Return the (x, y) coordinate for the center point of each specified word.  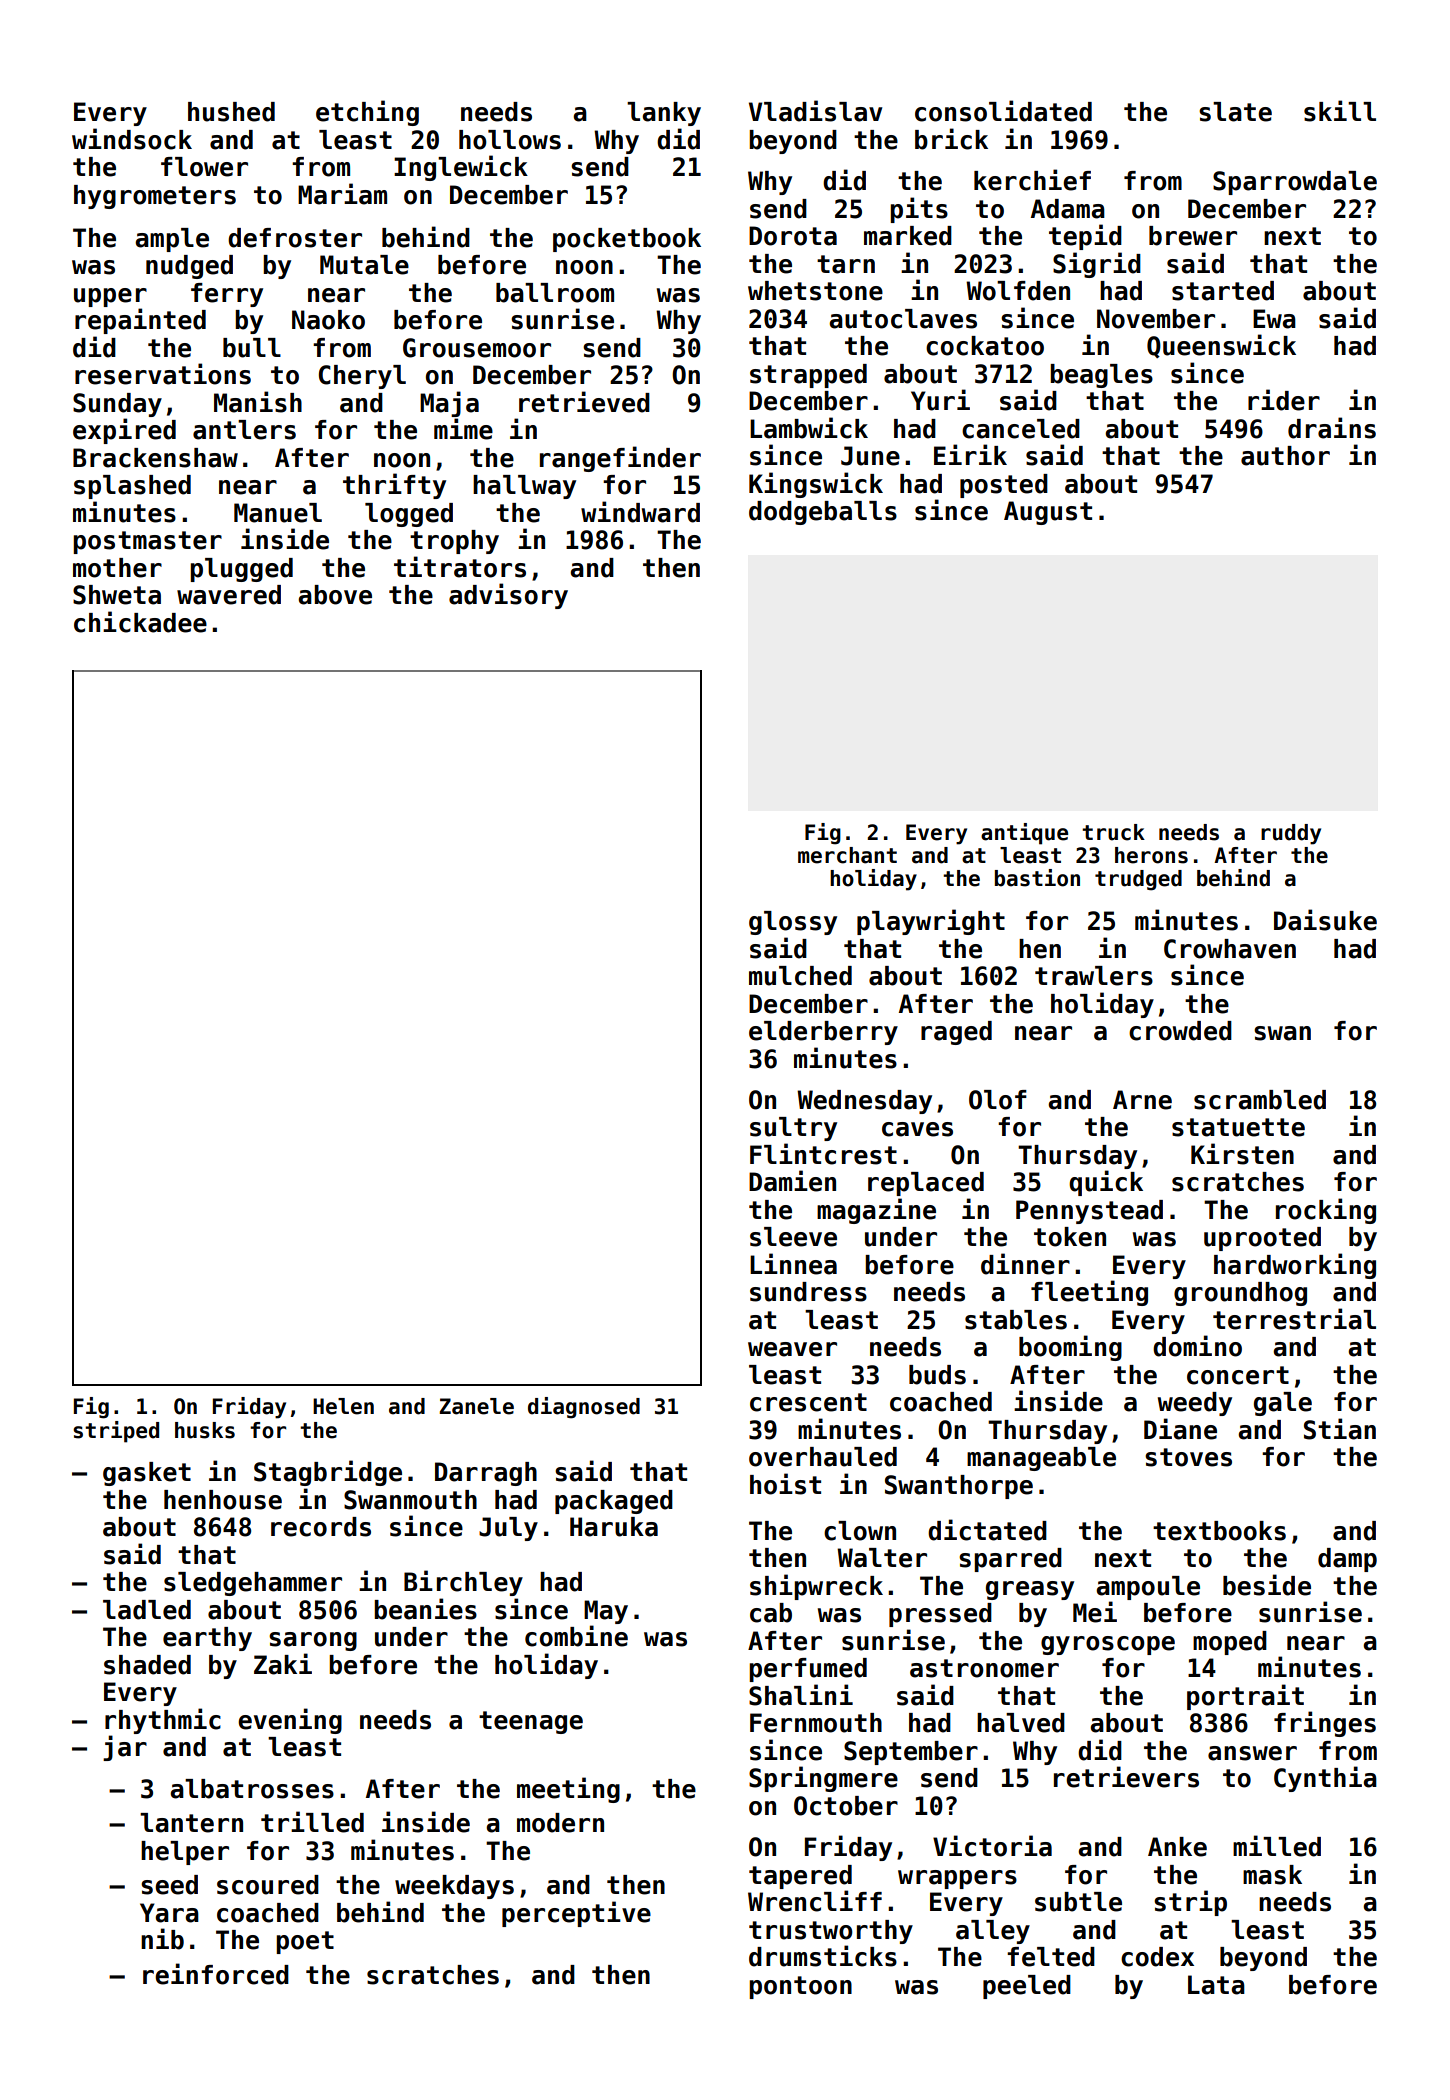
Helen (343, 1406)
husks (205, 1430)
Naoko (328, 320)
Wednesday (864, 1102)
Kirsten (1242, 1154)
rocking (1326, 1211)
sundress (808, 1292)
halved (1021, 1723)
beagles (1101, 376)
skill (1340, 111)
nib (162, 1939)
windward (640, 512)
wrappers (957, 1879)
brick (951, 139)
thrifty (394, 486)
